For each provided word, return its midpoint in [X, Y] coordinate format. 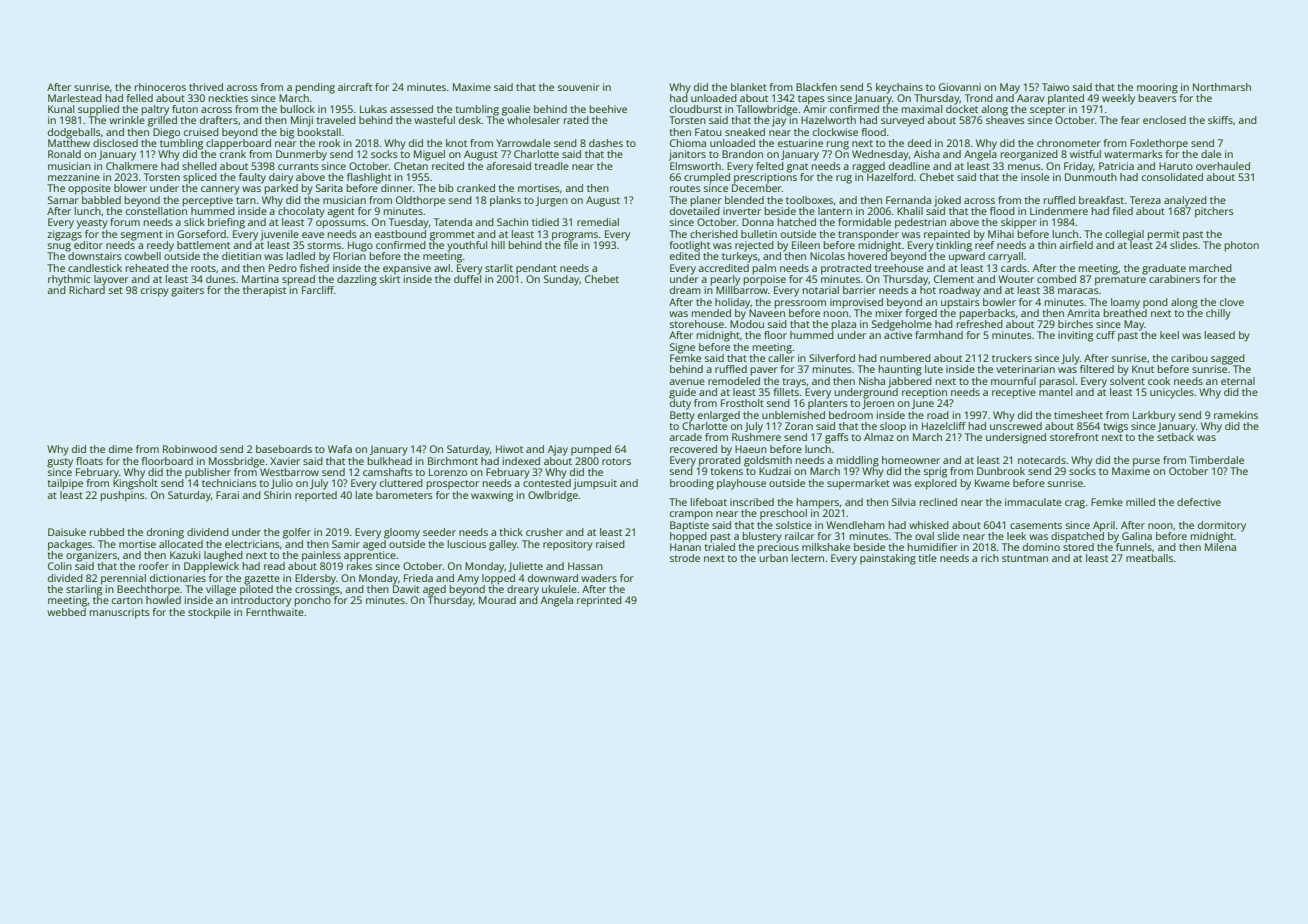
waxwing [492, 496]
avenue [687, 382]
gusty [60, 463]
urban [773, 558]
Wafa [340, 449]
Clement [954, 279]
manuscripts [120, 613]
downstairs [95, 256]
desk [470, 120]
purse [1146, 462]
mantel [1055, 392]
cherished [714, 234]
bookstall [319, 132]
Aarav [1031, 98]
